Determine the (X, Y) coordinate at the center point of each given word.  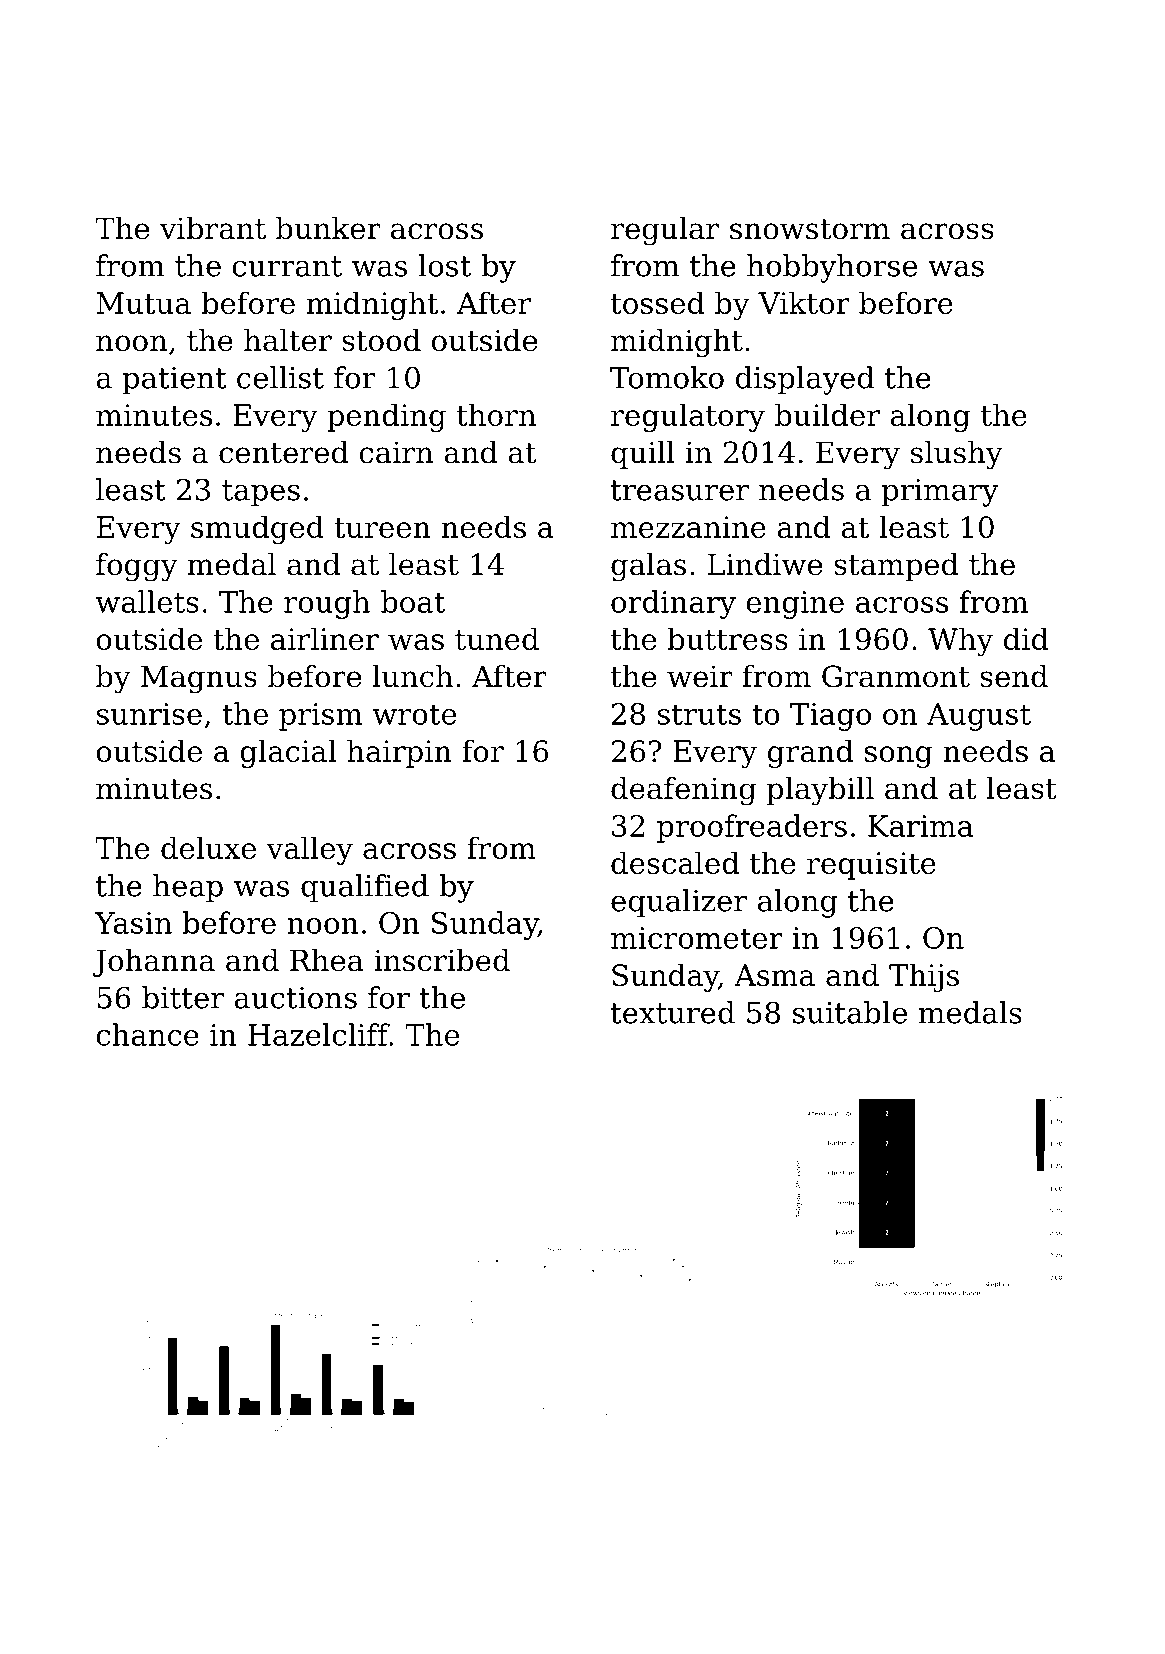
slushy (957, 455)
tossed (657, 302)
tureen (382, 528)
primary (940, 493)
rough (327, 604)
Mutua (143, 303)
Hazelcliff (319, 1034)
